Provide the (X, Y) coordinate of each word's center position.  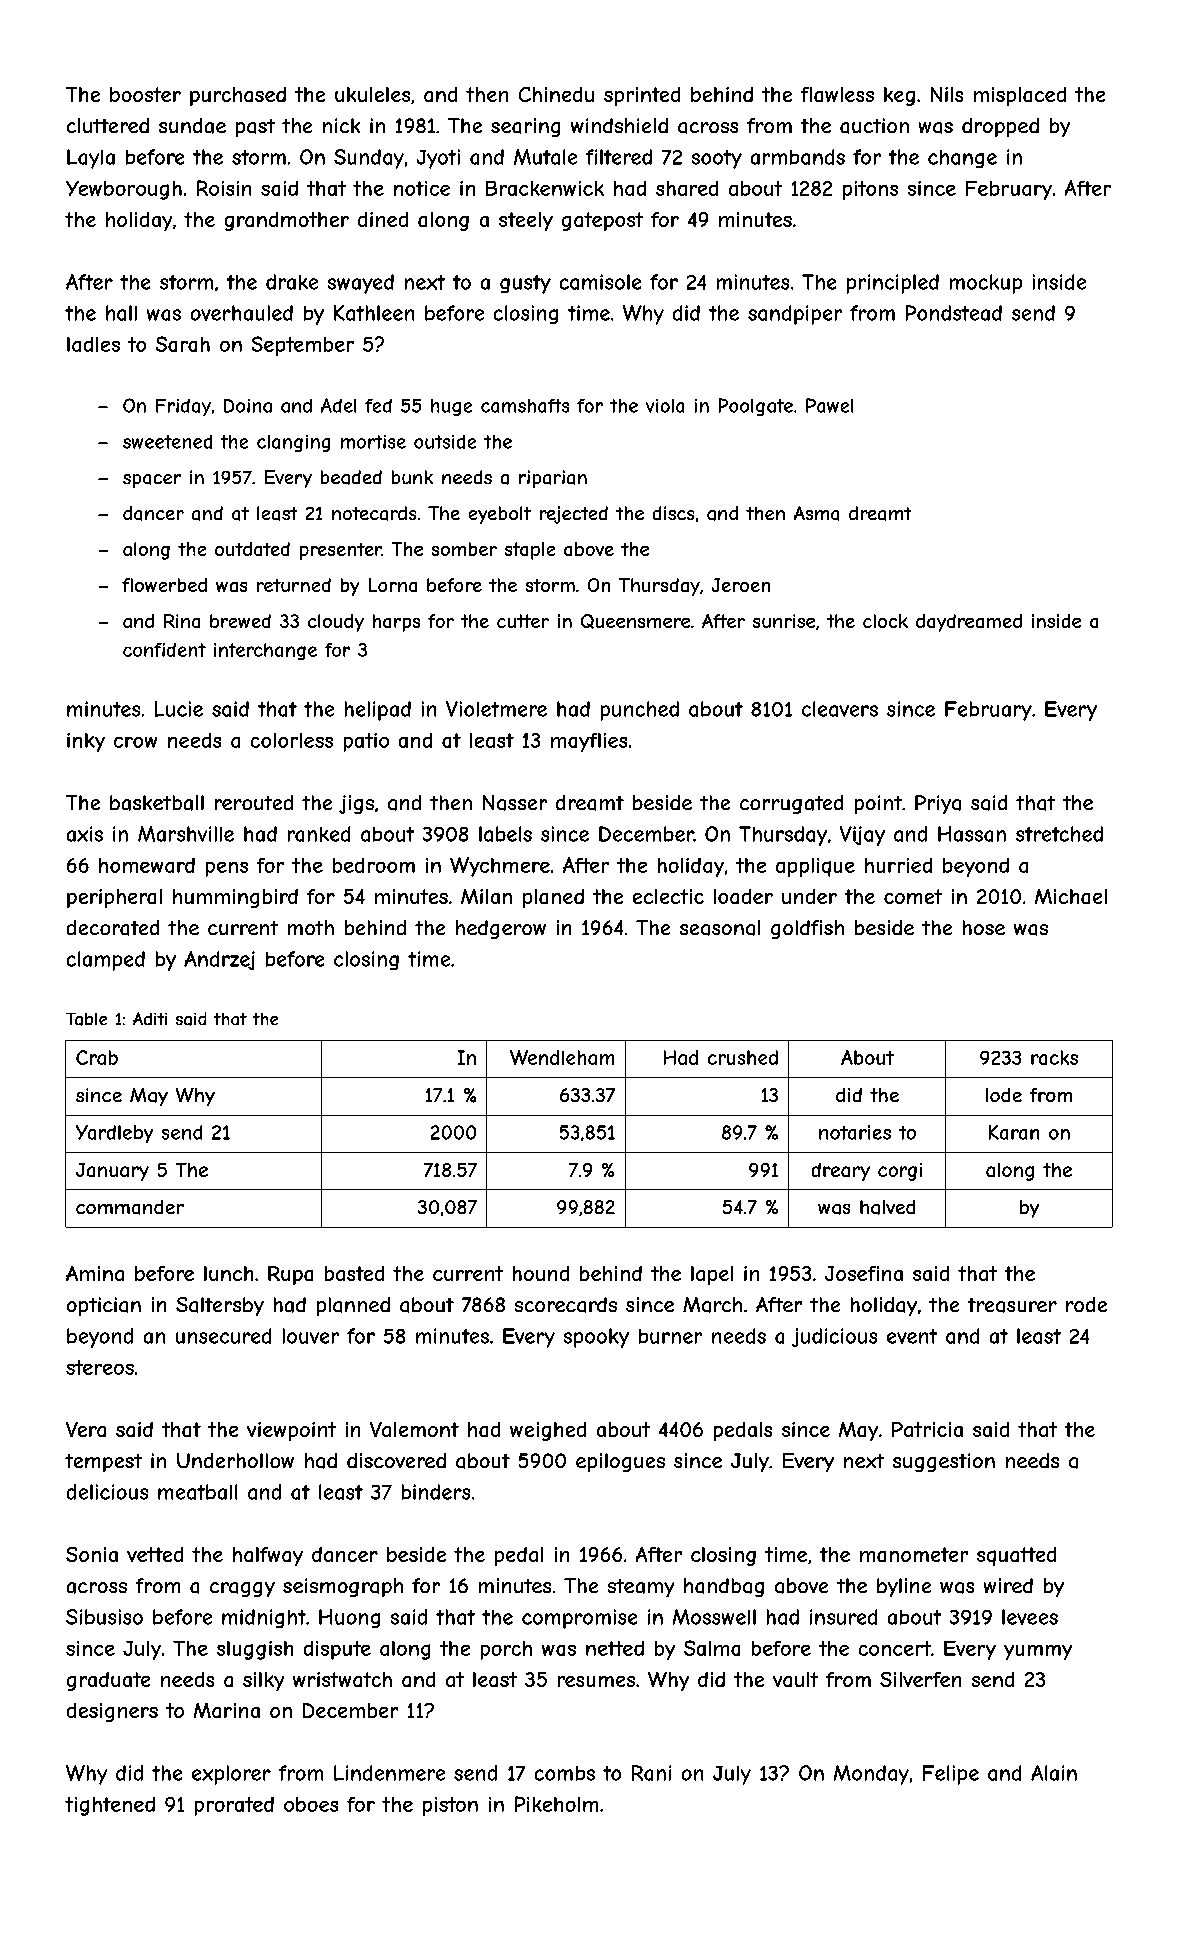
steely (526, 221)
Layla (91, 159)
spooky (596, 1338)
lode (1004, 1095)
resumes (596, 1681)
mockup (986, 284)
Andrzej (219, 960)
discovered (396, 1460)
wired (1008, 1585)
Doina (248, 406)
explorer (231, 1775)
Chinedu (556, 94)
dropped (1000, 127)
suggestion (944, 1462)
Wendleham (562, 1057)
